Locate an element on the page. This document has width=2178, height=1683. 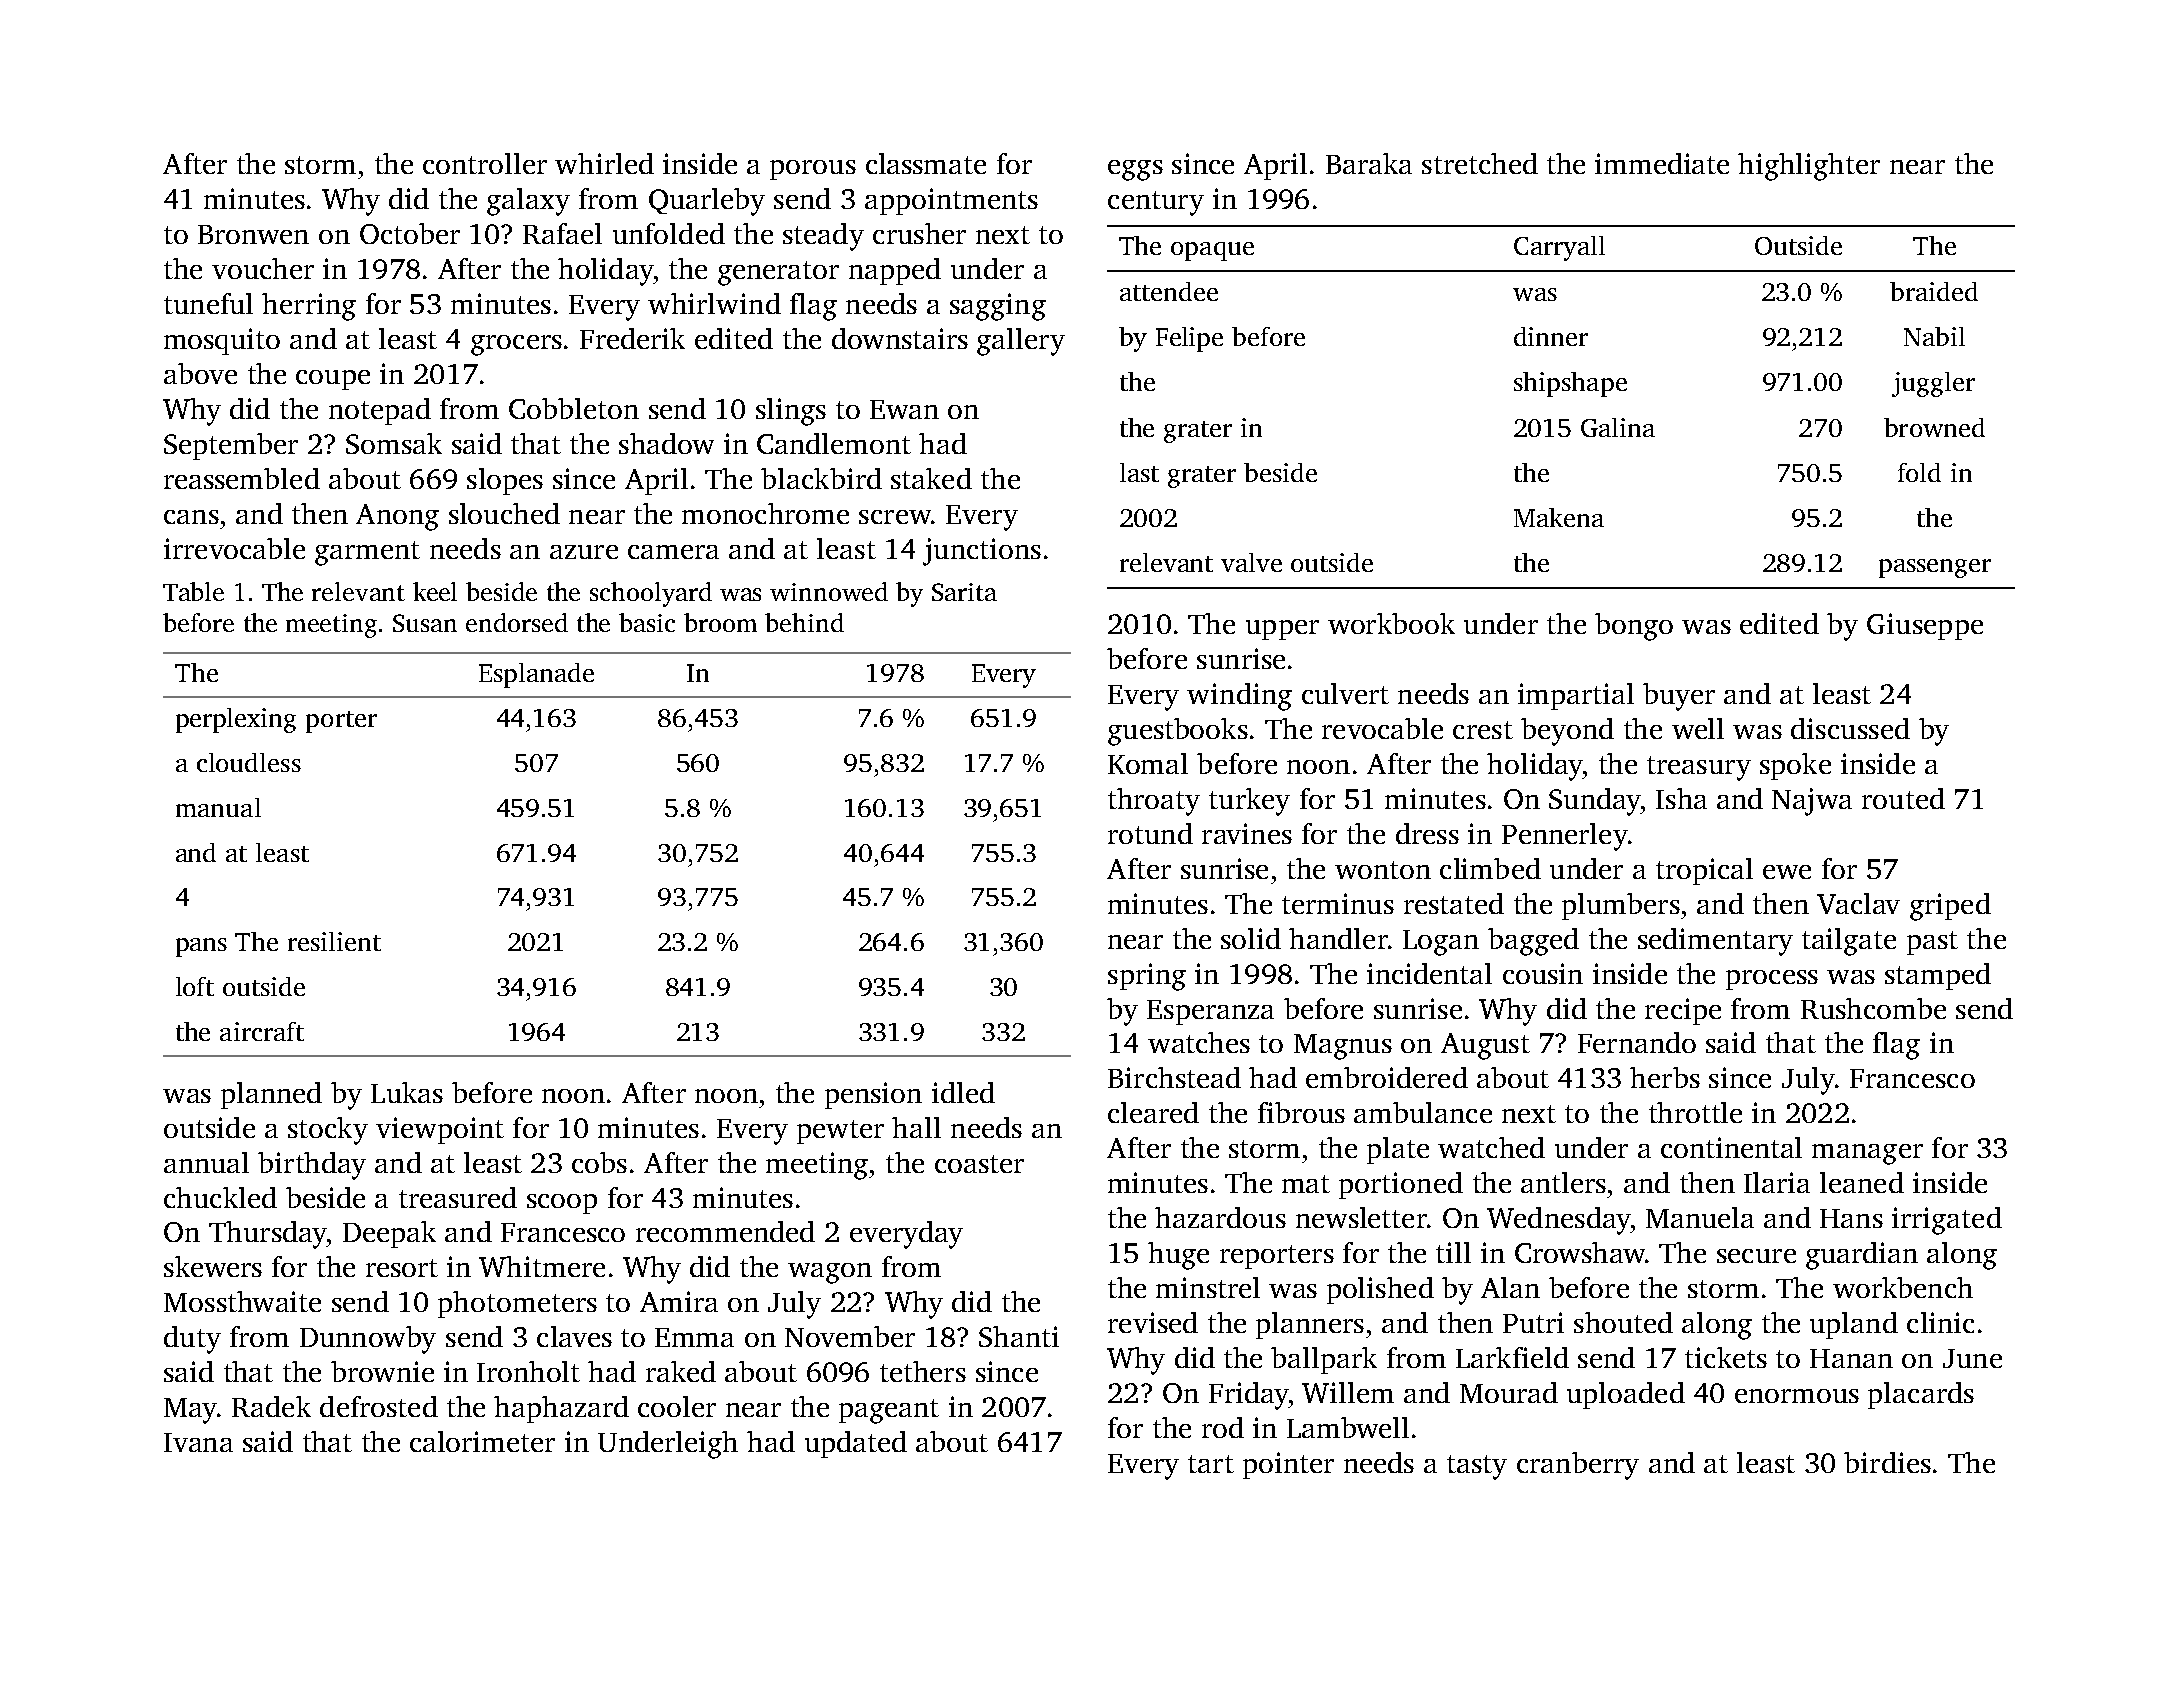
eggs is located at coordinates (1135, 170).
